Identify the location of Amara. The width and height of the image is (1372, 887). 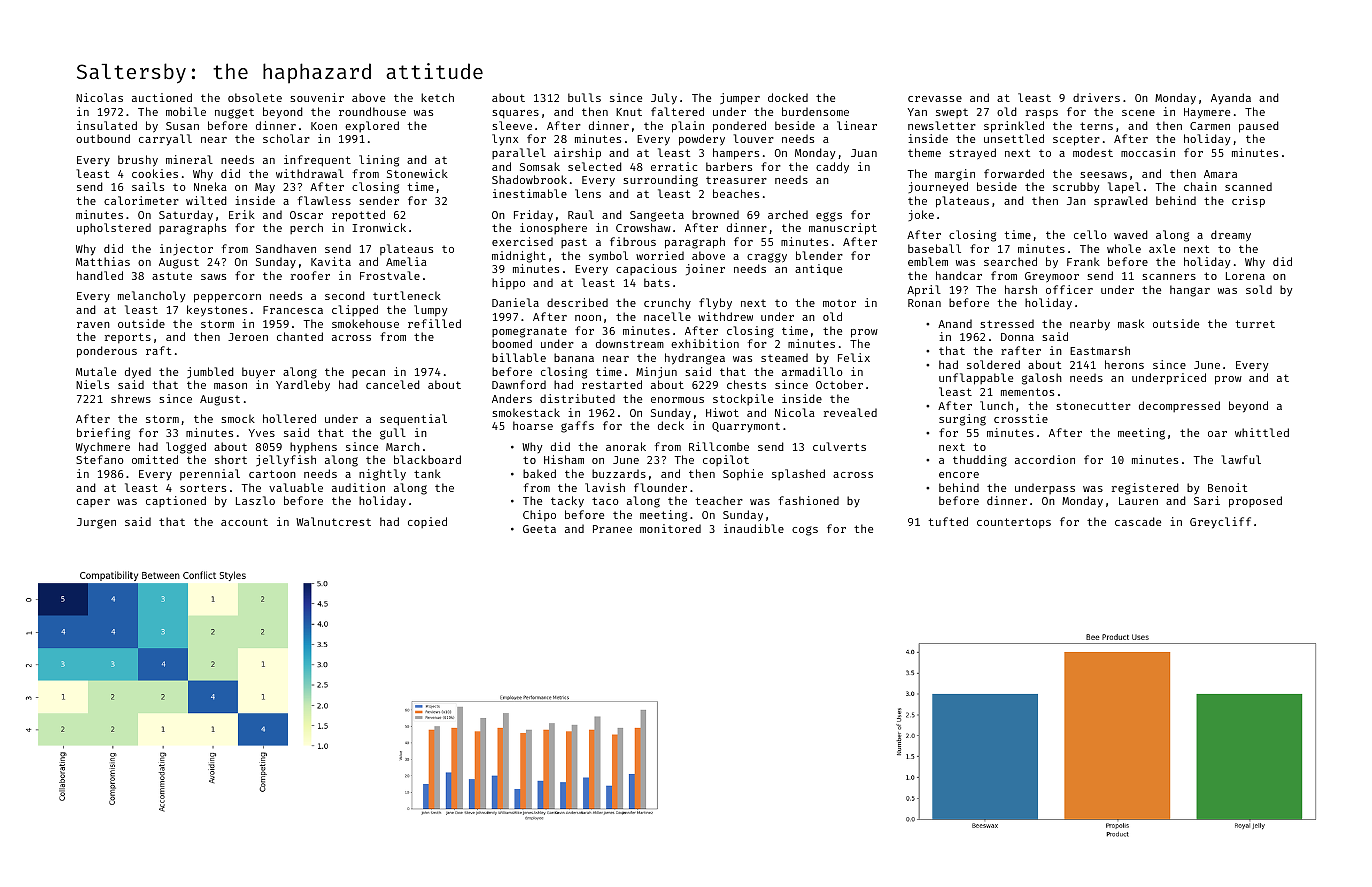
(1220, 174).
